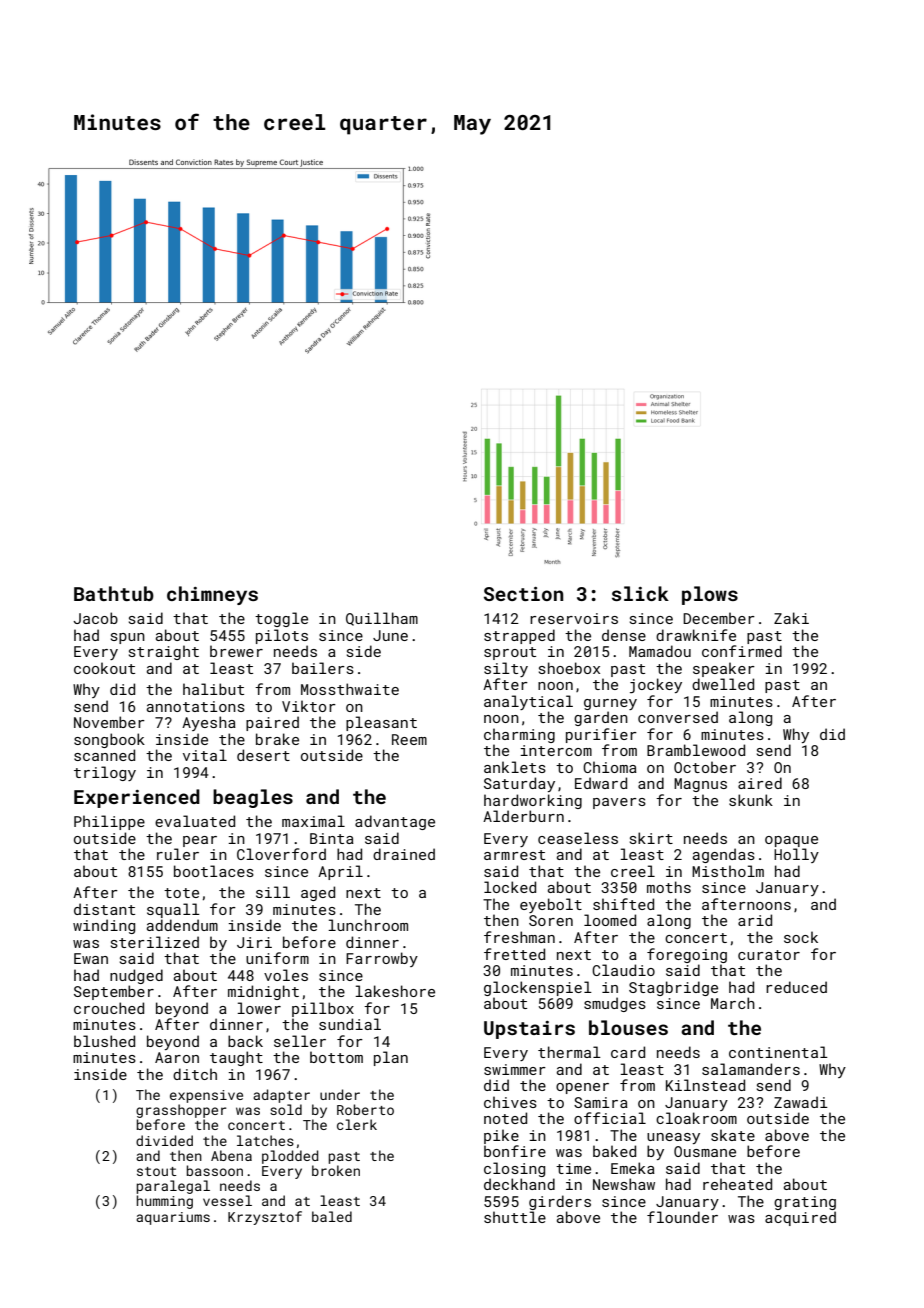 The image size is (924, 1308). Describe the element at coordinates (395, 822) in the screenshot. I see `advantage` at that location.
